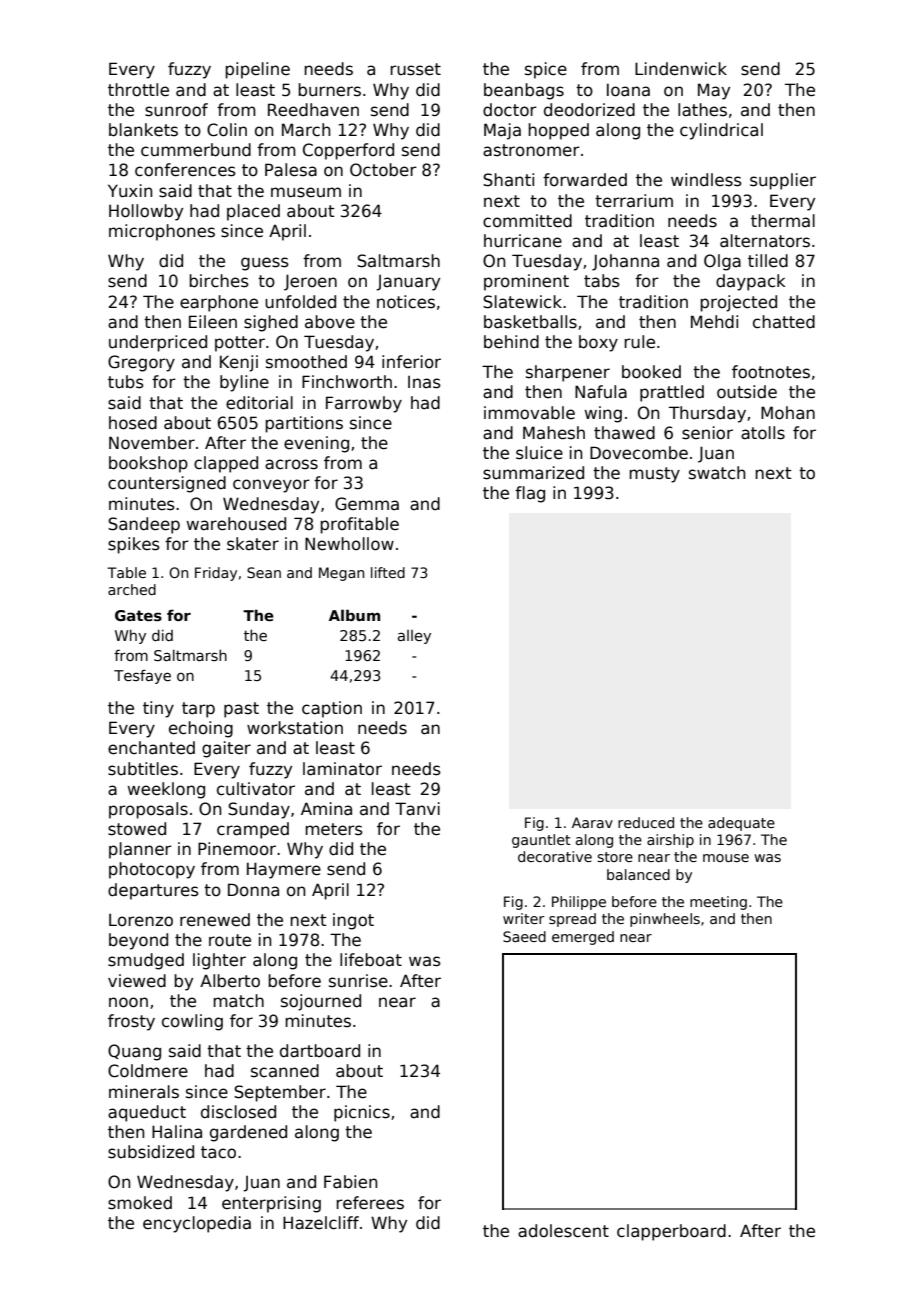  What do you see at coordinates (508, 180) in the screenshot?
I see `Shanti` at bounding box center [508, 180].
